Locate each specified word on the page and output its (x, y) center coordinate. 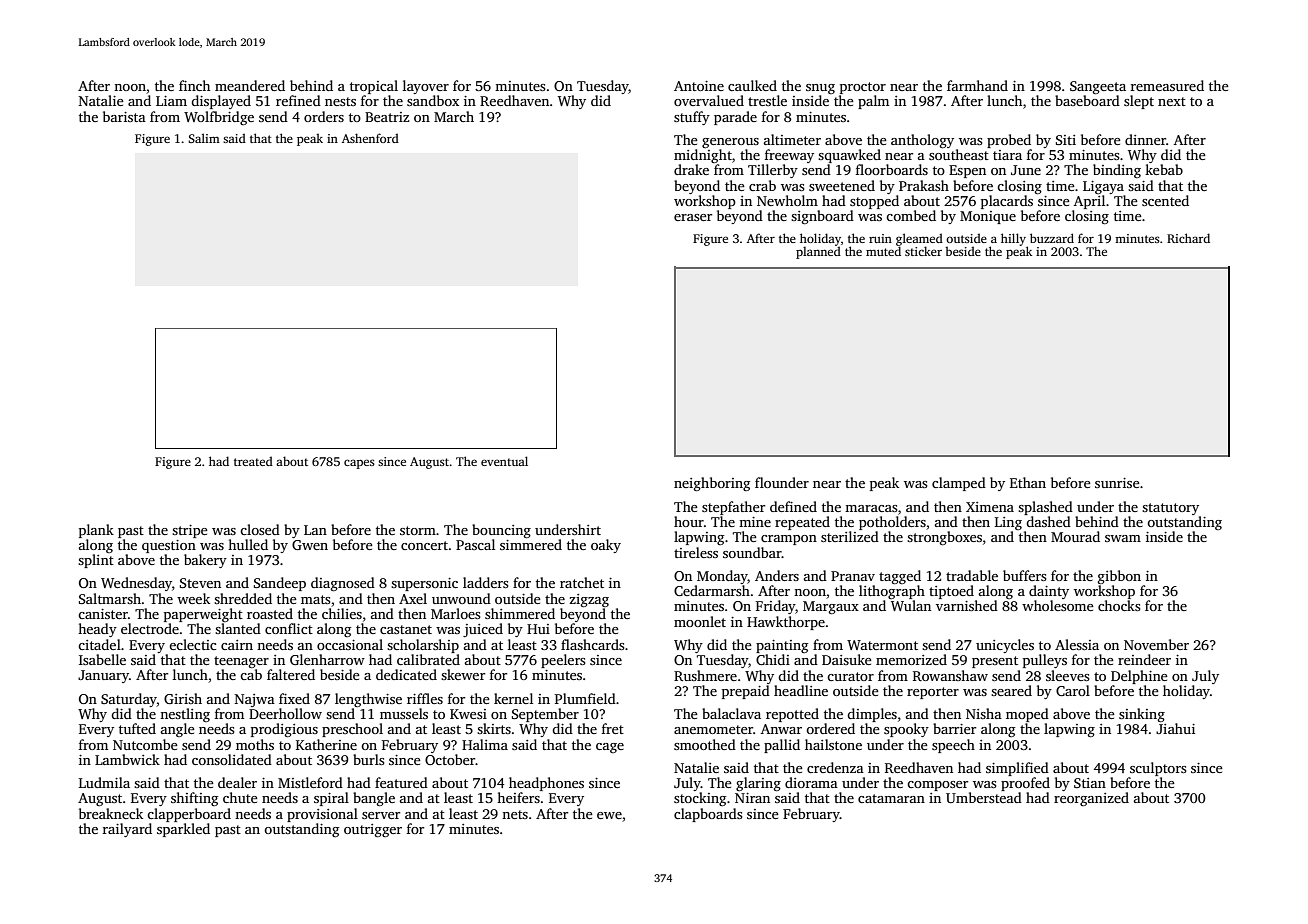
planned (818, 252)
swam (1123, 538)
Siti (1066, 140)
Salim (204, 138)
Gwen (310, 545)
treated (253, 461)
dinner (1145, 139)
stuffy (692, 118)
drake (691, 169)
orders (324, 116)
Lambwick (127, 759)
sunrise (1117, 483)
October (450, 759)
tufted (137, 728)
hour (689, 521)
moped (1027, 715)
